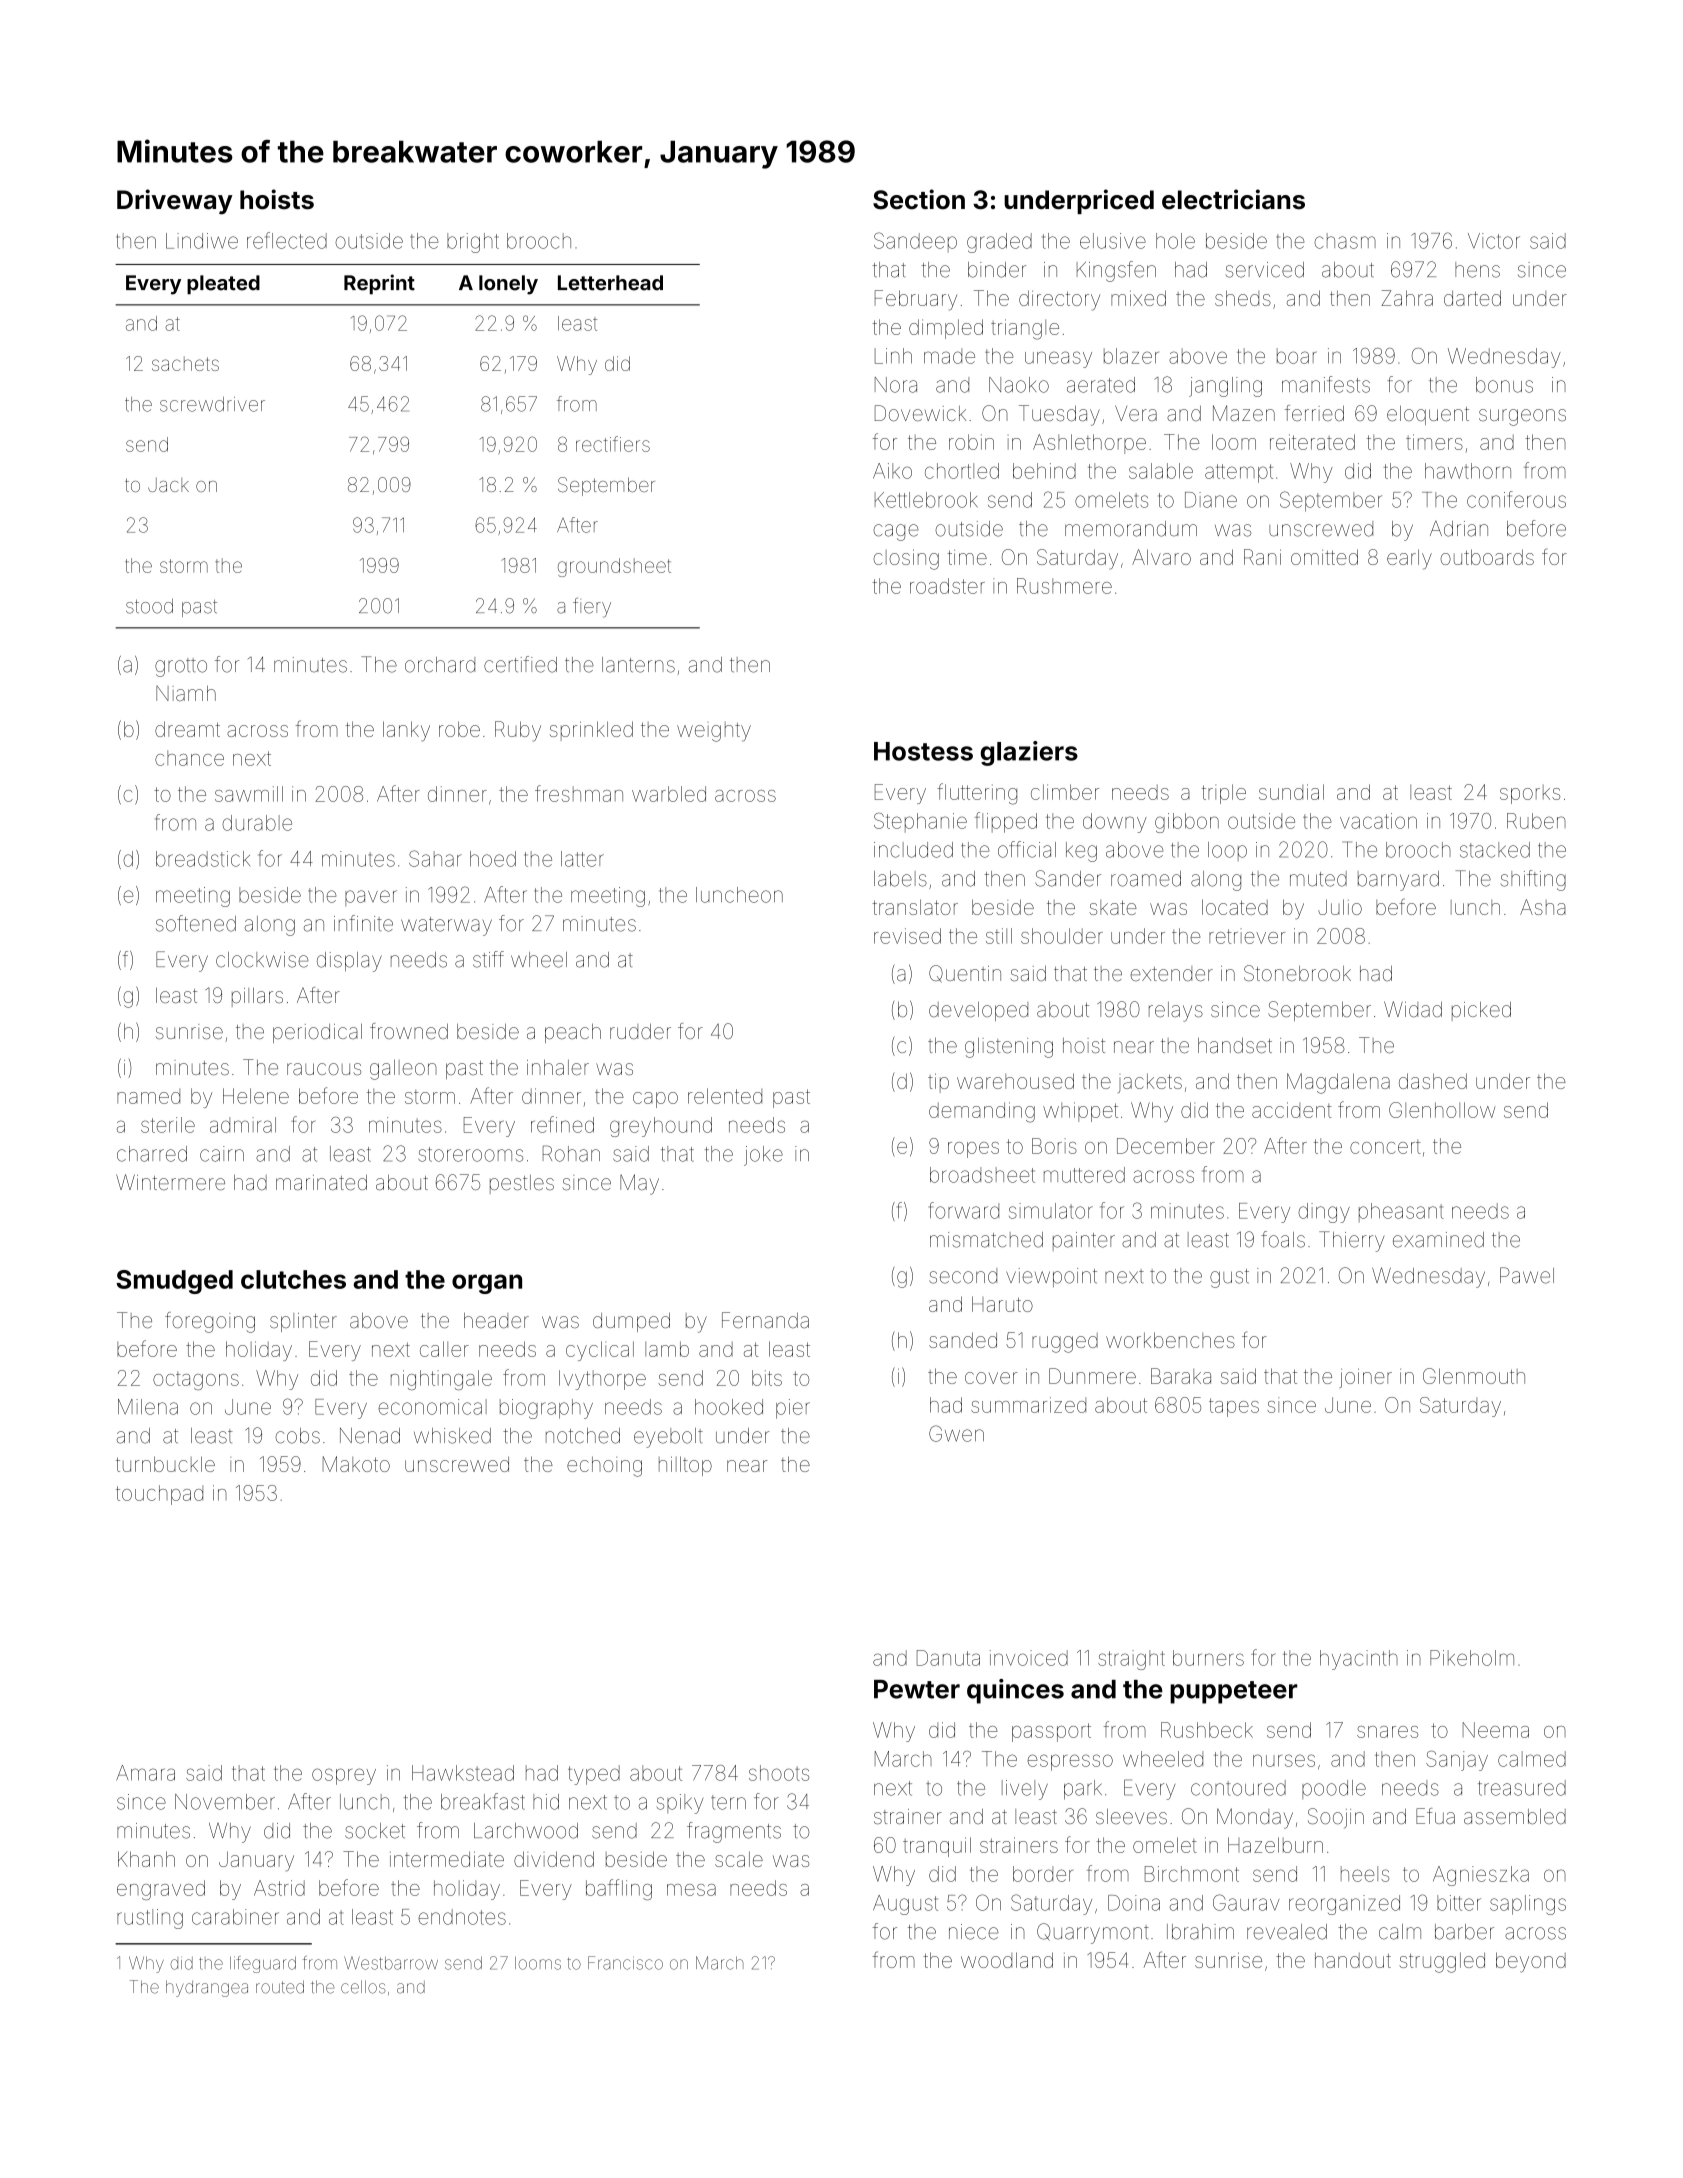 Image resolution: width=1683 pixels, height=2178 pixels. What do you see at coordinates (257, 823) in the document?
I see `durable` at bounding box center [257, 823].
